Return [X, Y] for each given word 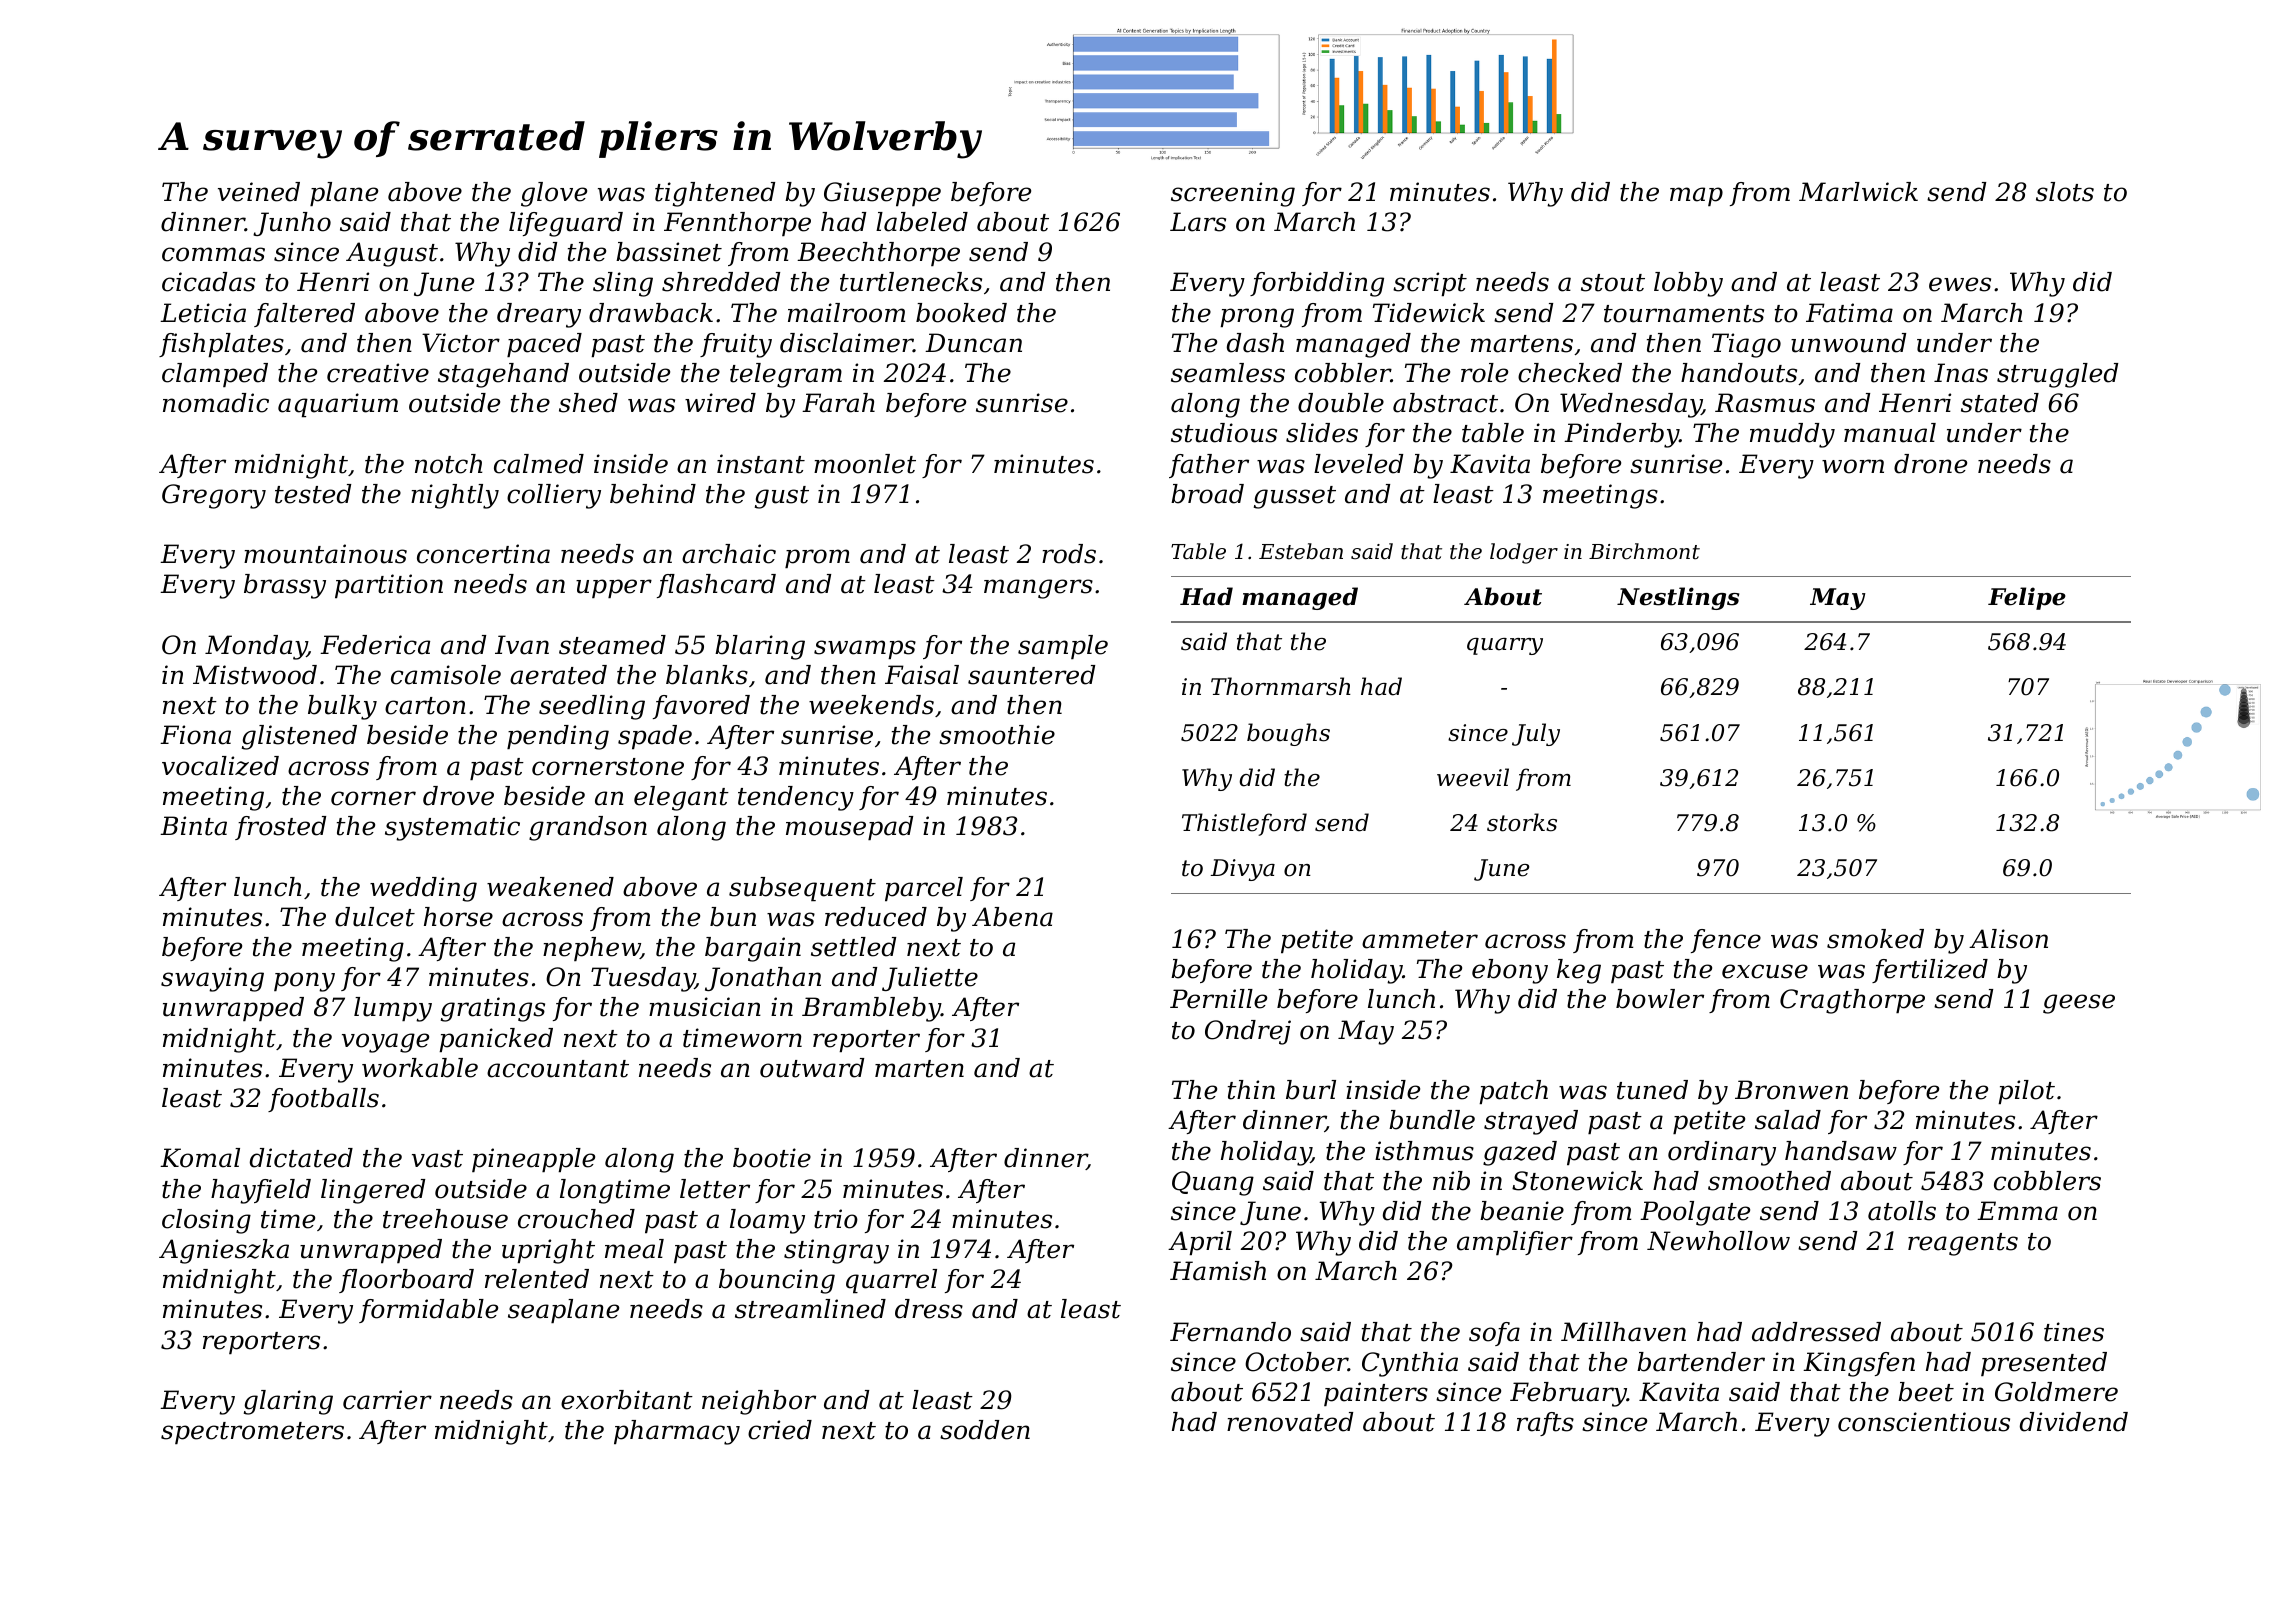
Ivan [522, 645]
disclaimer [846, 343]
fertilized [1930, 971]
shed [588, 403]
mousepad [849, 828]
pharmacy [677, 1432]
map [1696, 196]
